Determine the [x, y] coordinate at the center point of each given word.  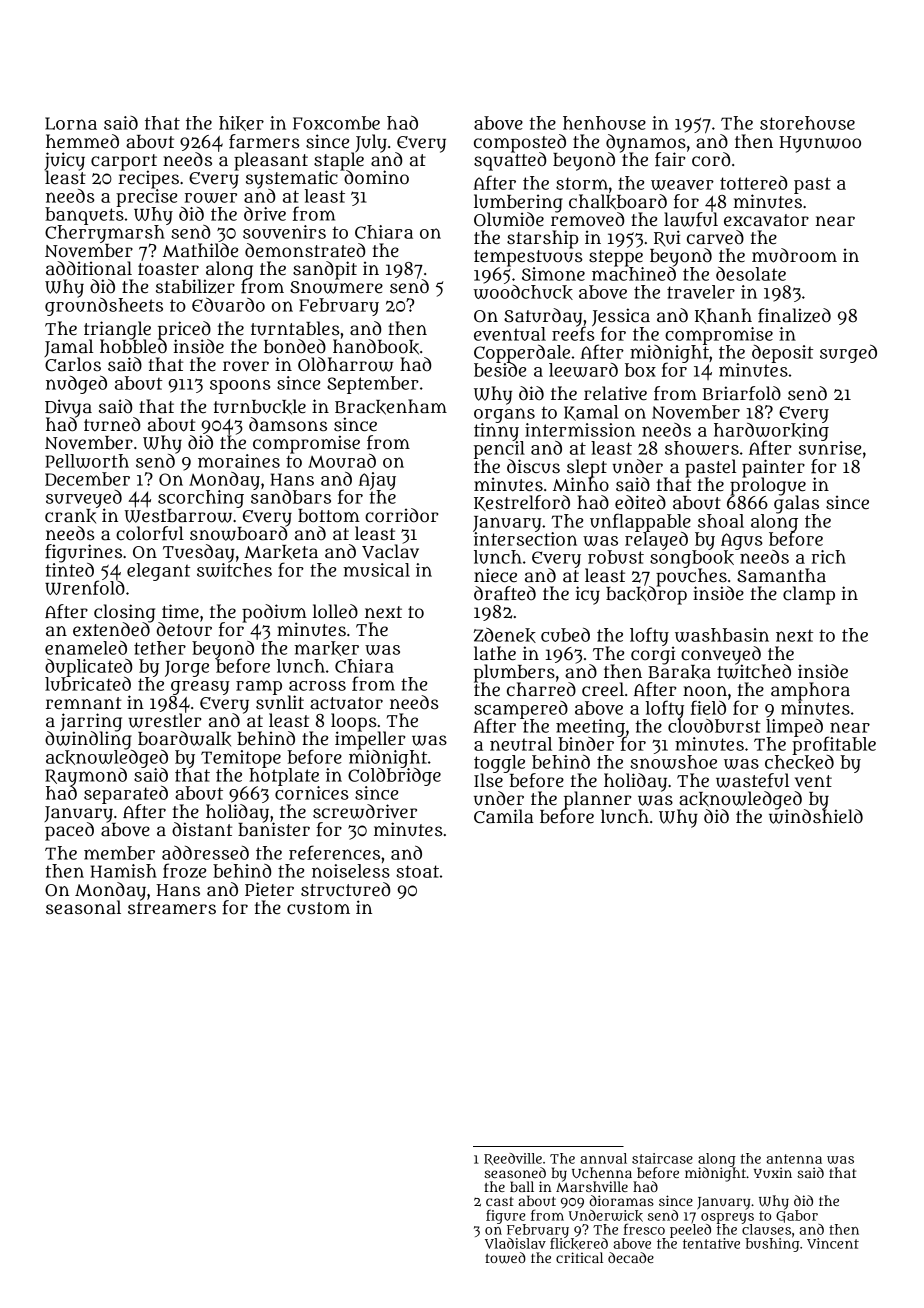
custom [318, 908]
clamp [809, 595]
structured [346, 889]
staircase [662, 1158]
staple [339, 161]
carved [715, 237]
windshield [816, 816]
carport [124, 162]
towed [505, 1258]
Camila [504, 816]
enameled [86, 648]
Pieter [269, 889]
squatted [510, 161]
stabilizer [195, 286]
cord [711, 159]
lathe [495, 653]
